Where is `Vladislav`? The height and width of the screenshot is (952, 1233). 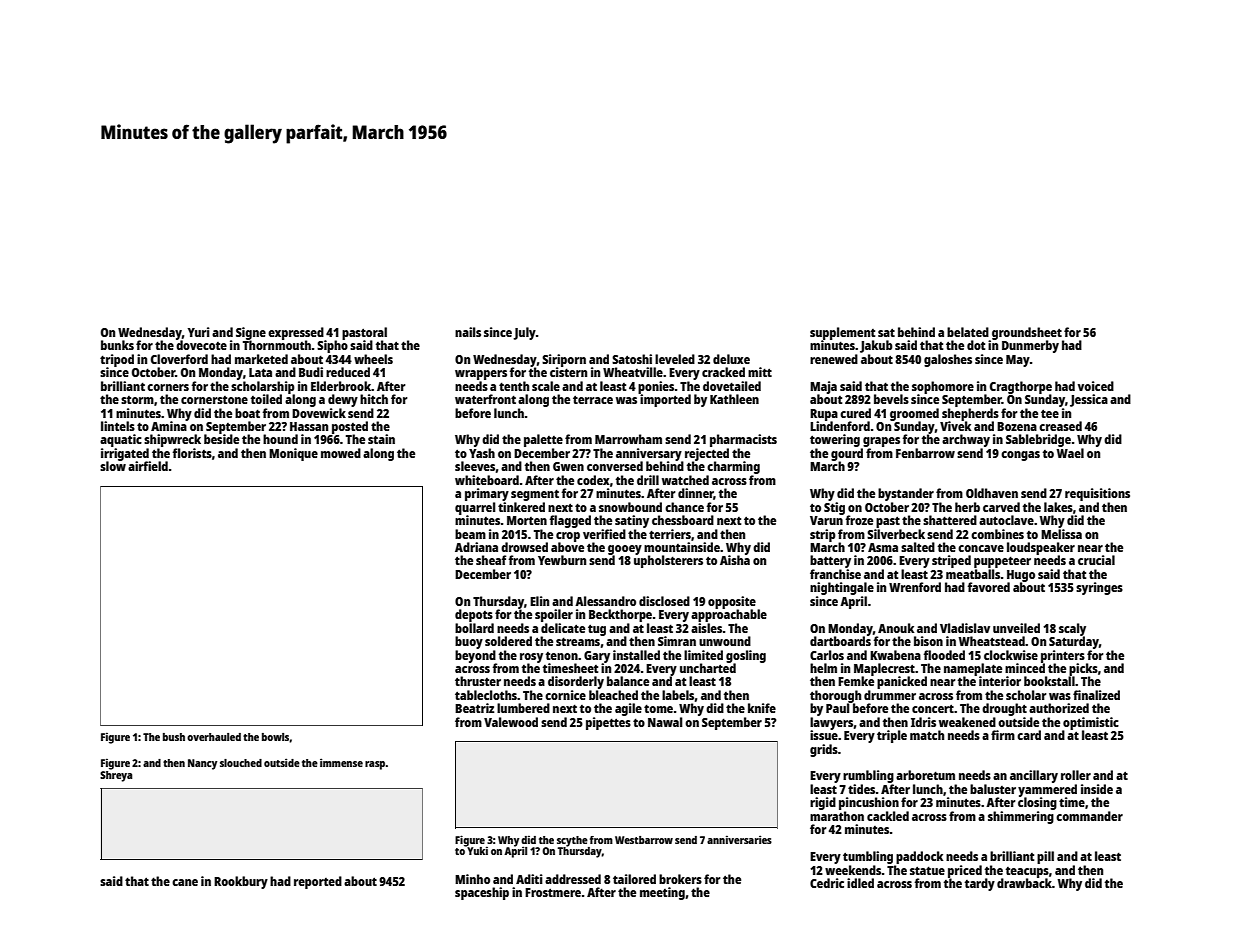
Vladislav is located at coordinates (965, 628).
